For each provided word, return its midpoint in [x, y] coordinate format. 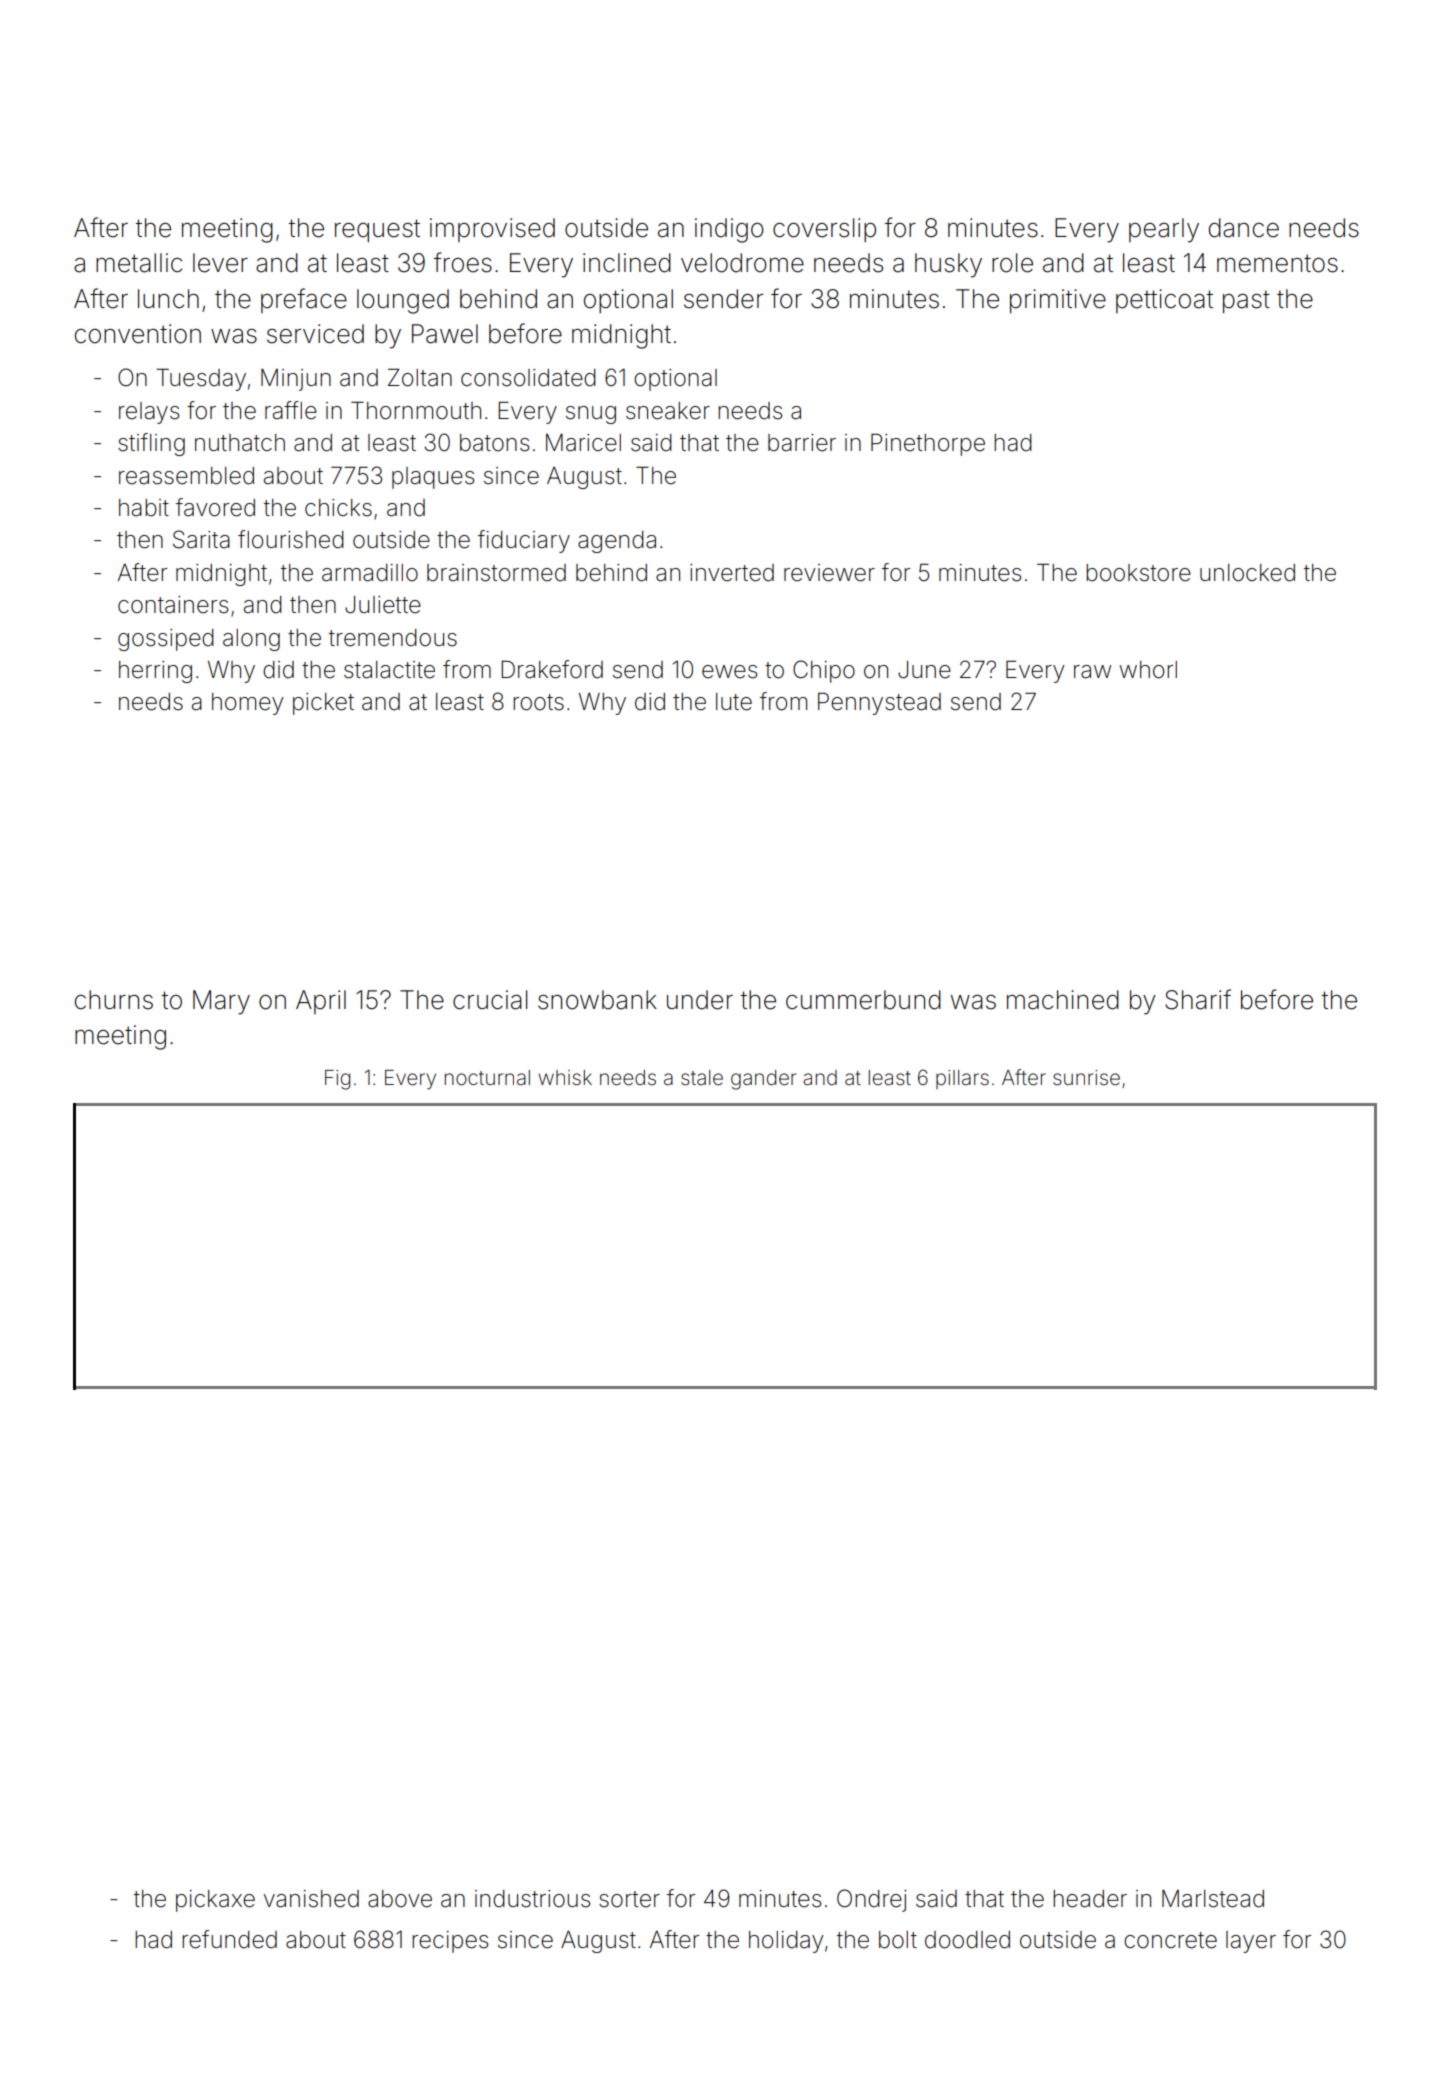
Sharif [1198, 999]
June [924, 670]
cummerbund [863, 1000]
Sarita [201, 539]
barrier [802, 443]
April [321, 1002]
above [400, 1899]
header [1090, 1899]
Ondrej [871, 1900]
